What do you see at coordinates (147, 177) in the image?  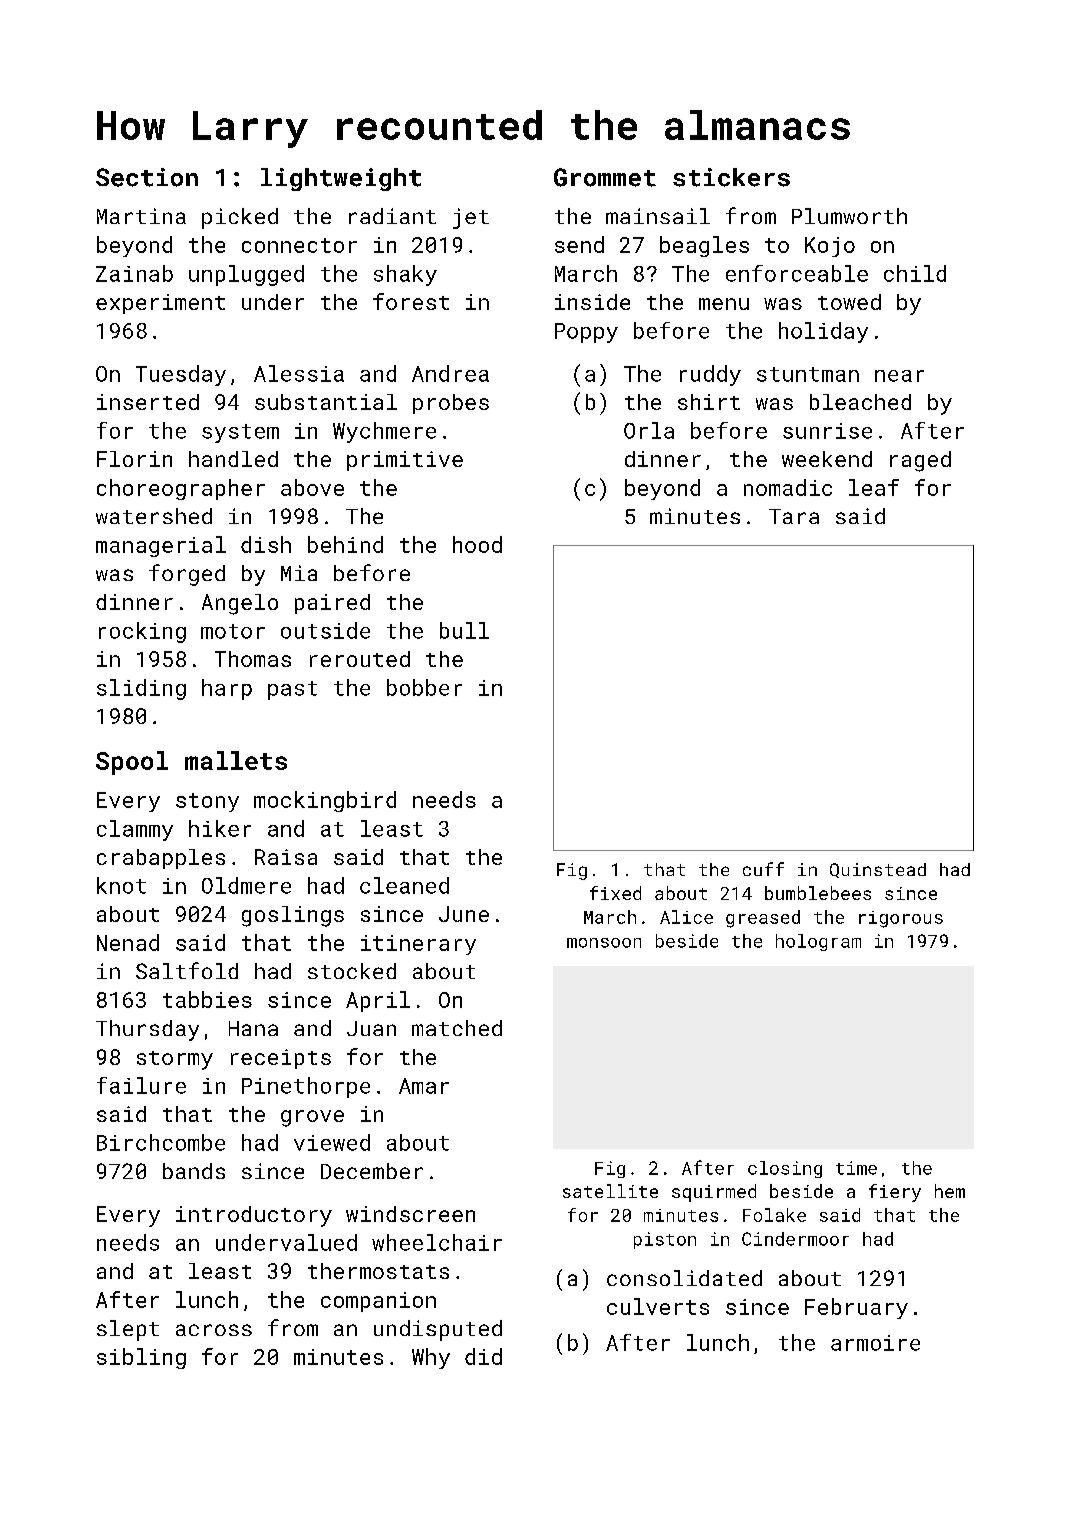 I see `Section` at bounding box center [147, 177].
